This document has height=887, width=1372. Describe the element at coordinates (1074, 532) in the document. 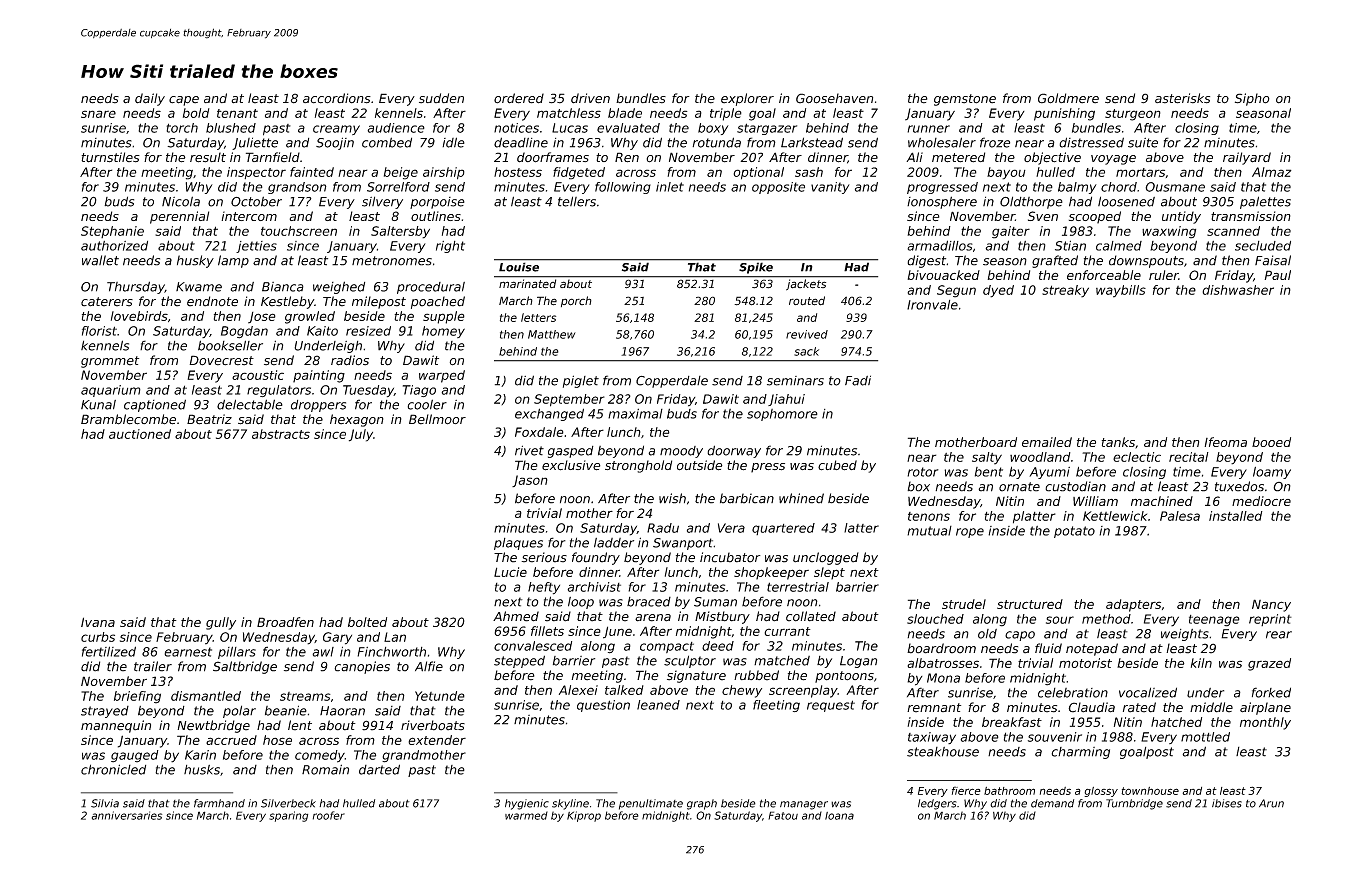

I see `potato` at that location.
